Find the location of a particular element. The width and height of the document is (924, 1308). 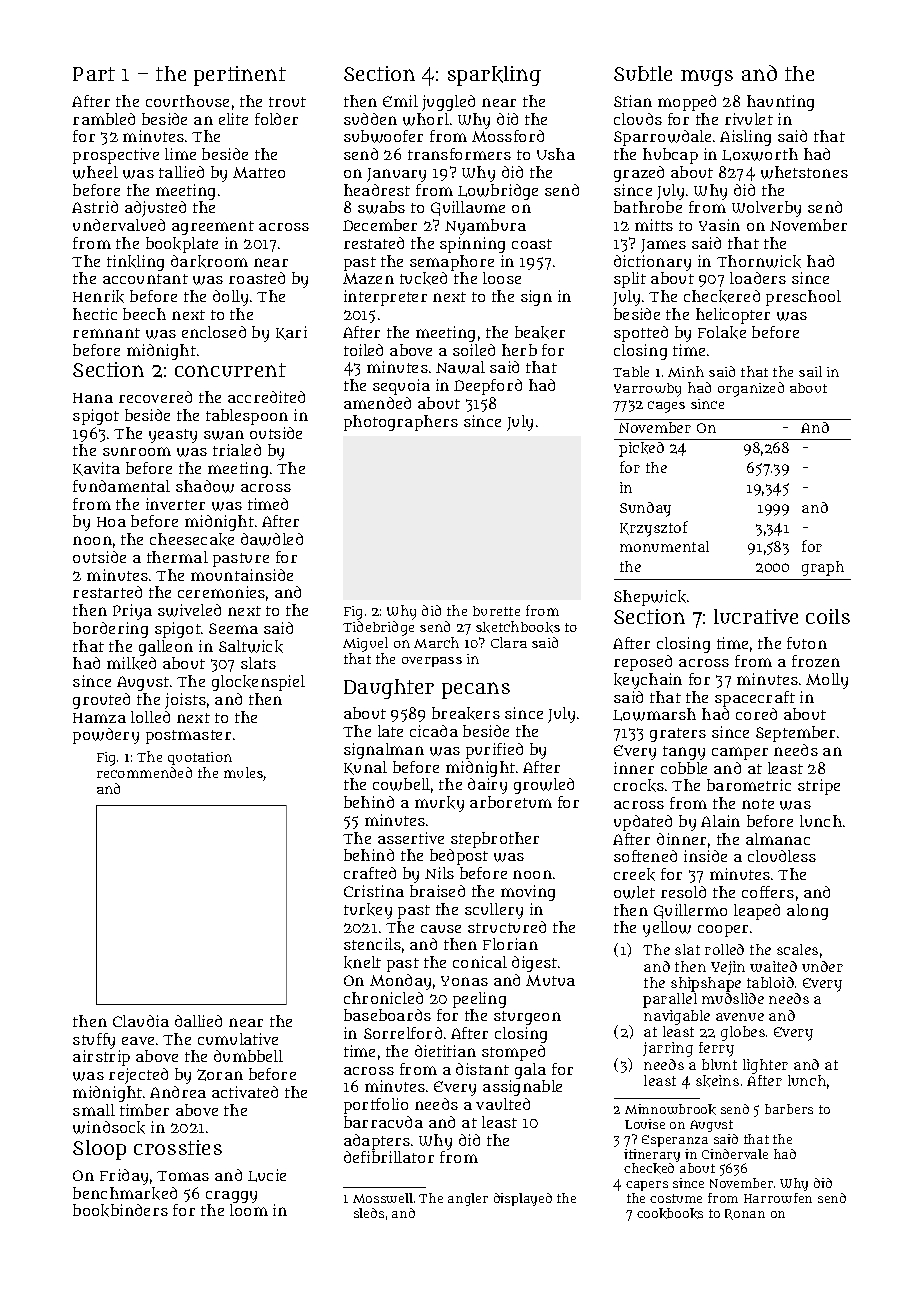

cheesecake is located at coordinates (192, 539).
